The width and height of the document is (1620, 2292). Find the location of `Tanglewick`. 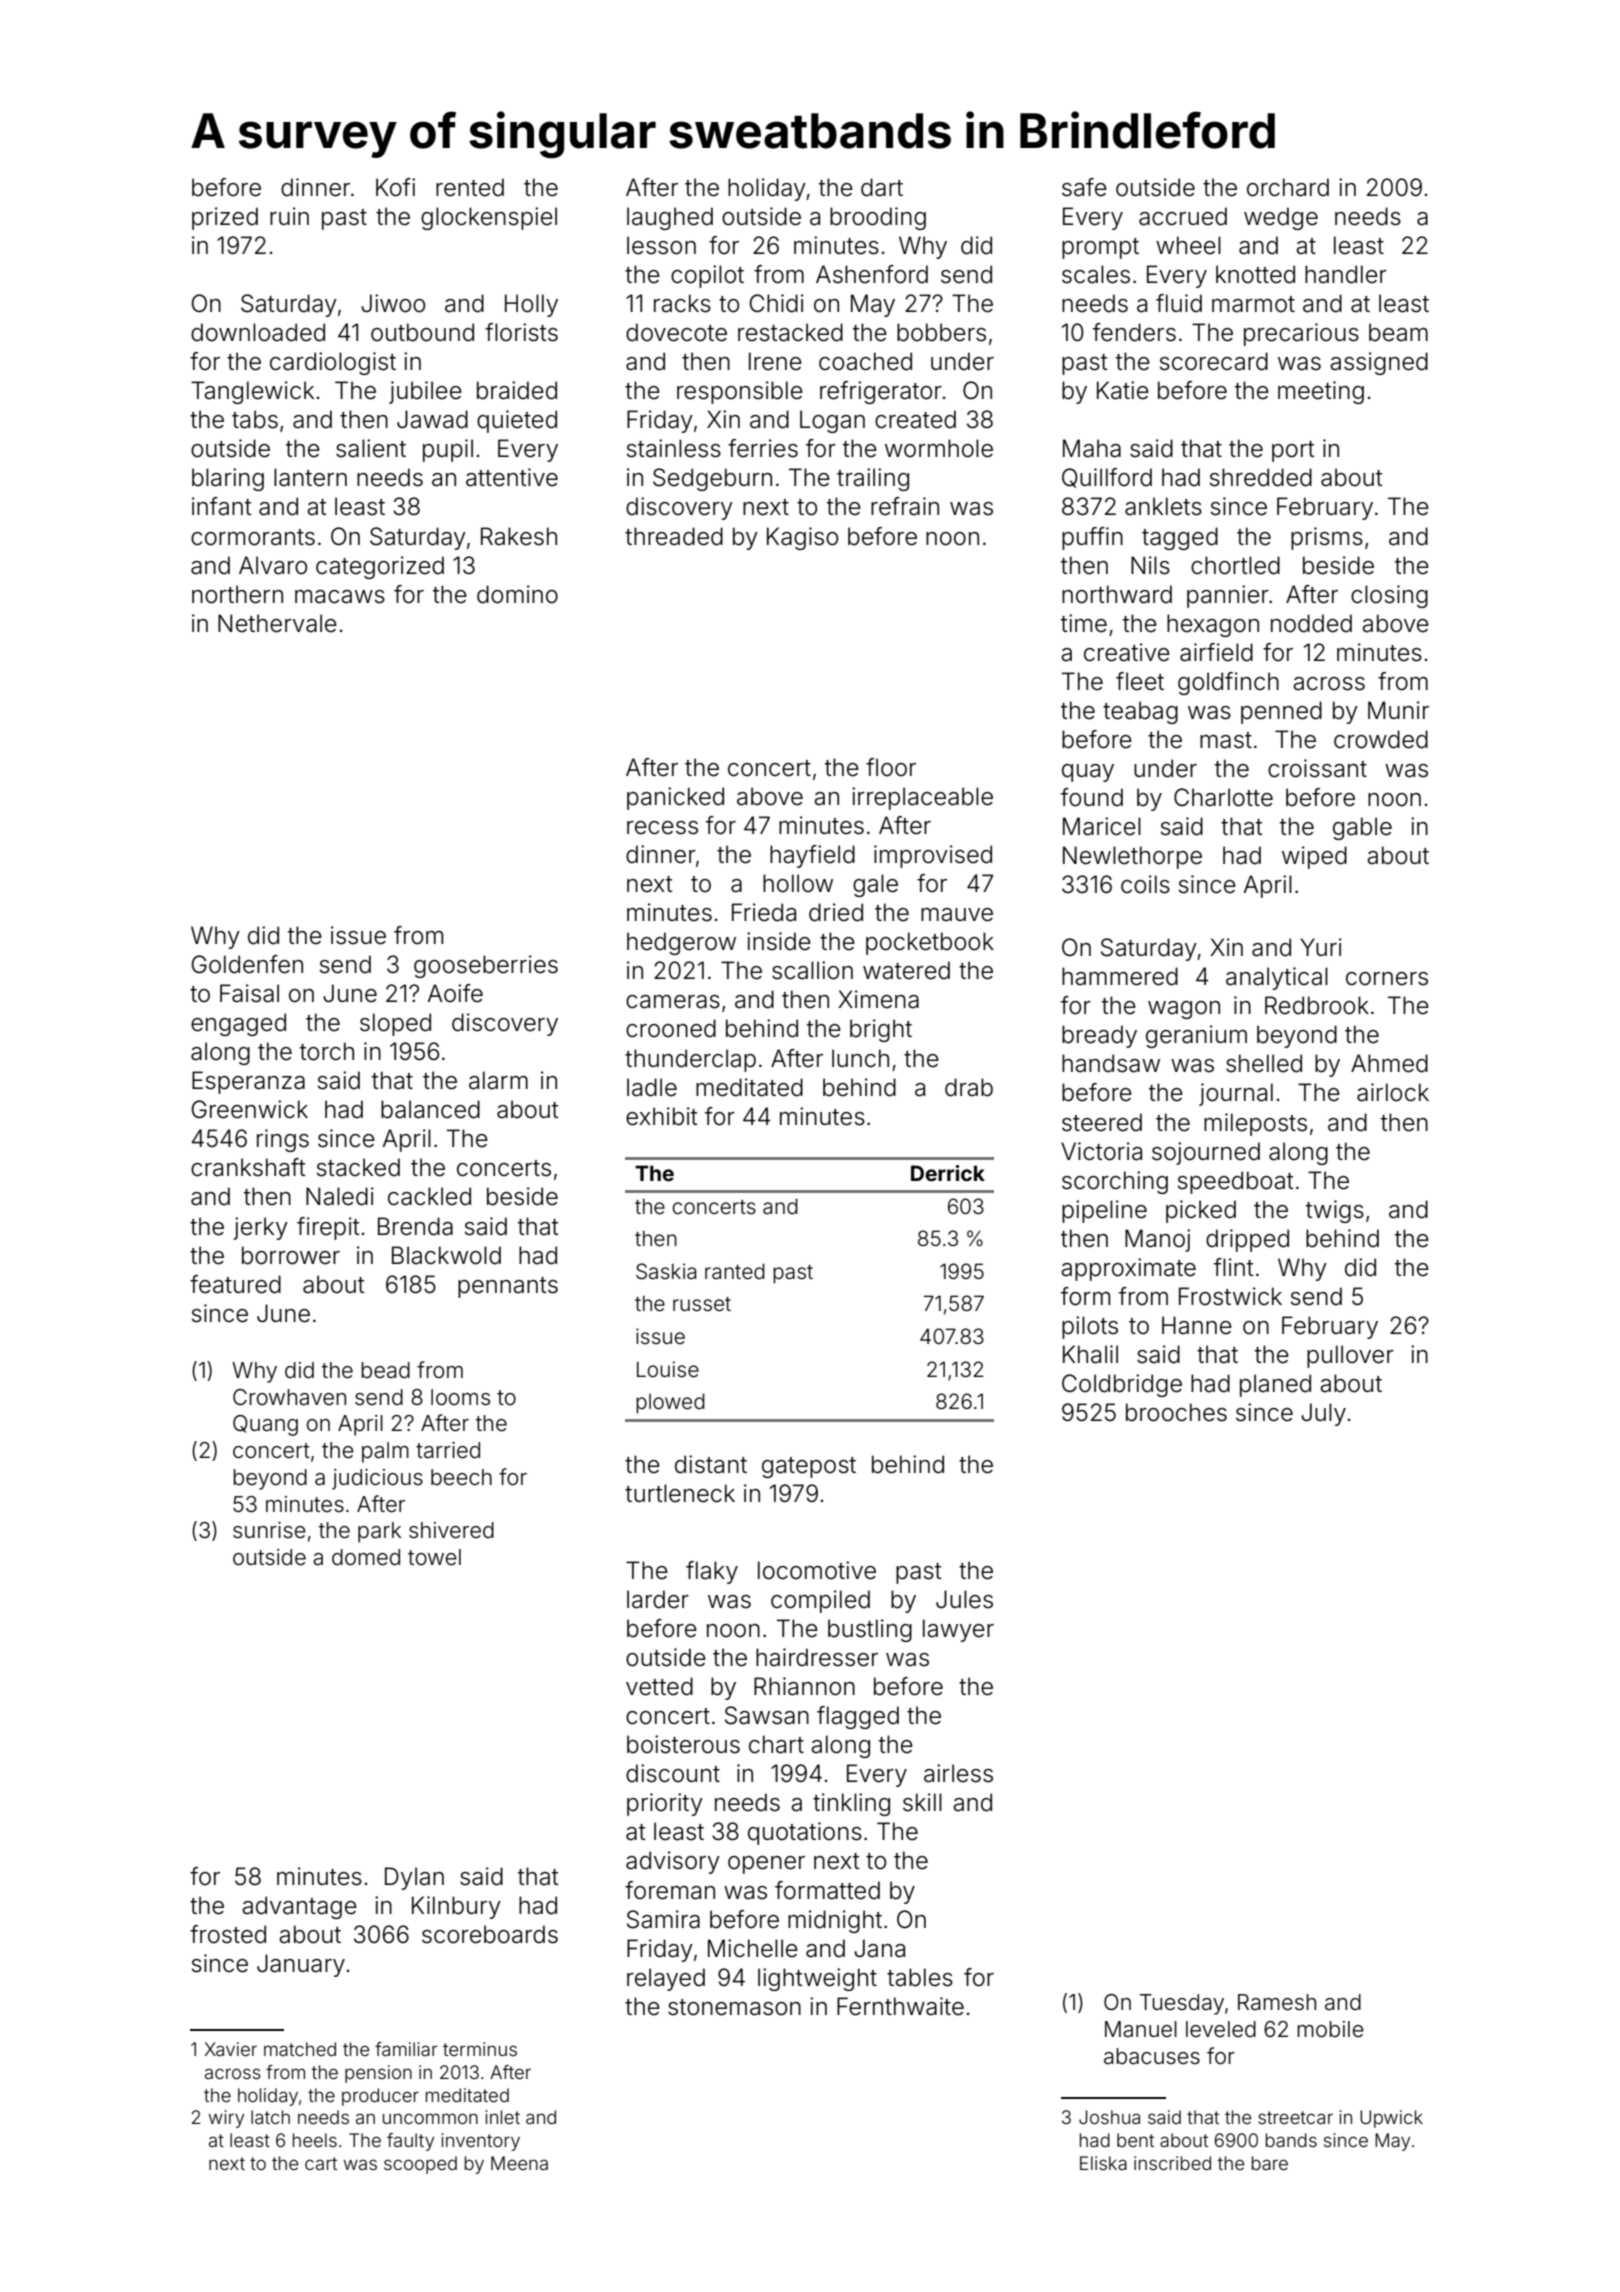

Tanglewick is located at coordinates (252, 392).
